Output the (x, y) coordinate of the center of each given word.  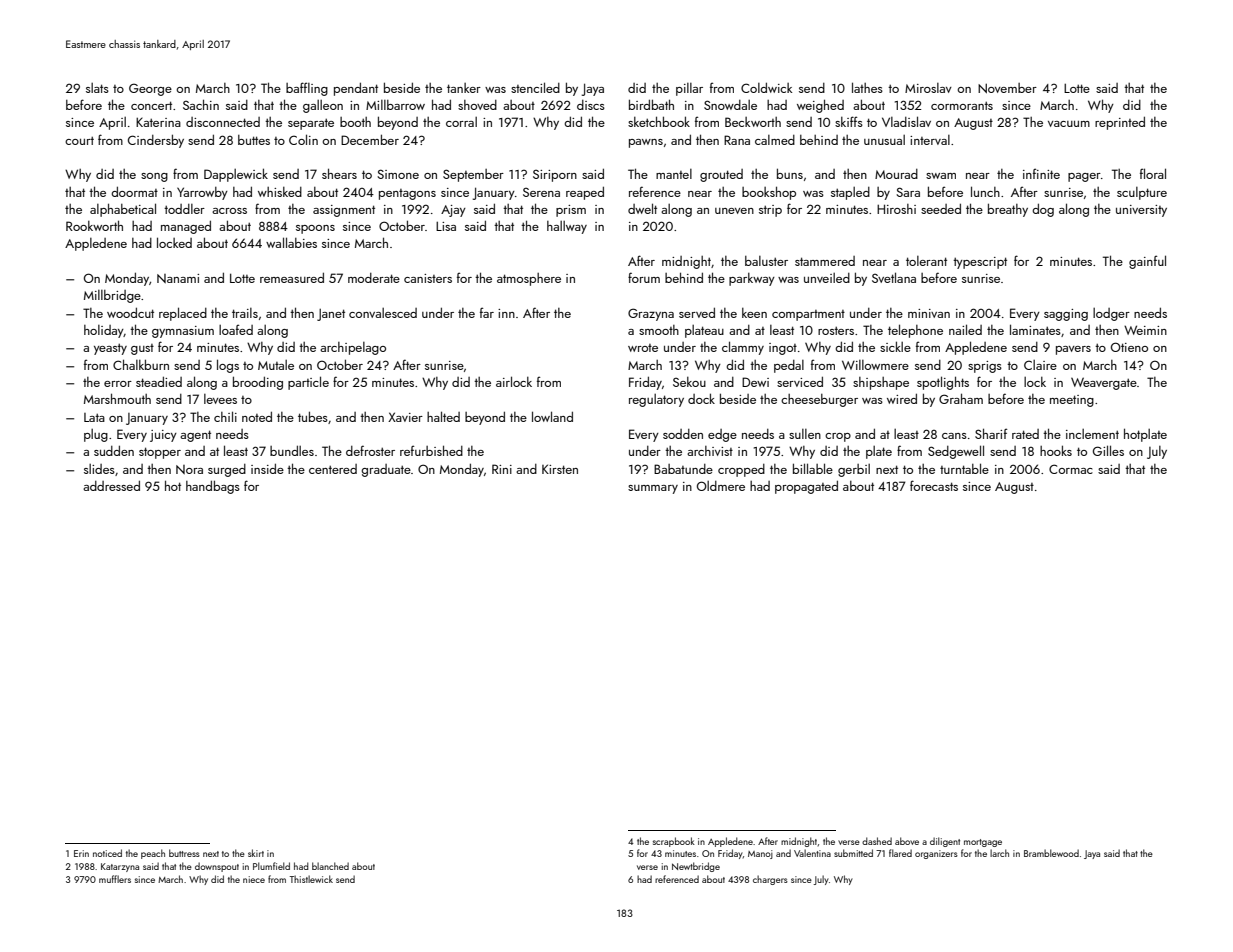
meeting (1072, 401)
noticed (107, 853)
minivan (929, 313)
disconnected (223, 122)
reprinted (1120, 123)
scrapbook (674, 842)
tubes (313, 416)
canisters (428, 278)
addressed (111, 485)
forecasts (934, 485)
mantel (674, 174)
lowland (552, 416)
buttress (184, 853)
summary (653, 489)
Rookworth (94, 225)
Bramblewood (1051, 853)
